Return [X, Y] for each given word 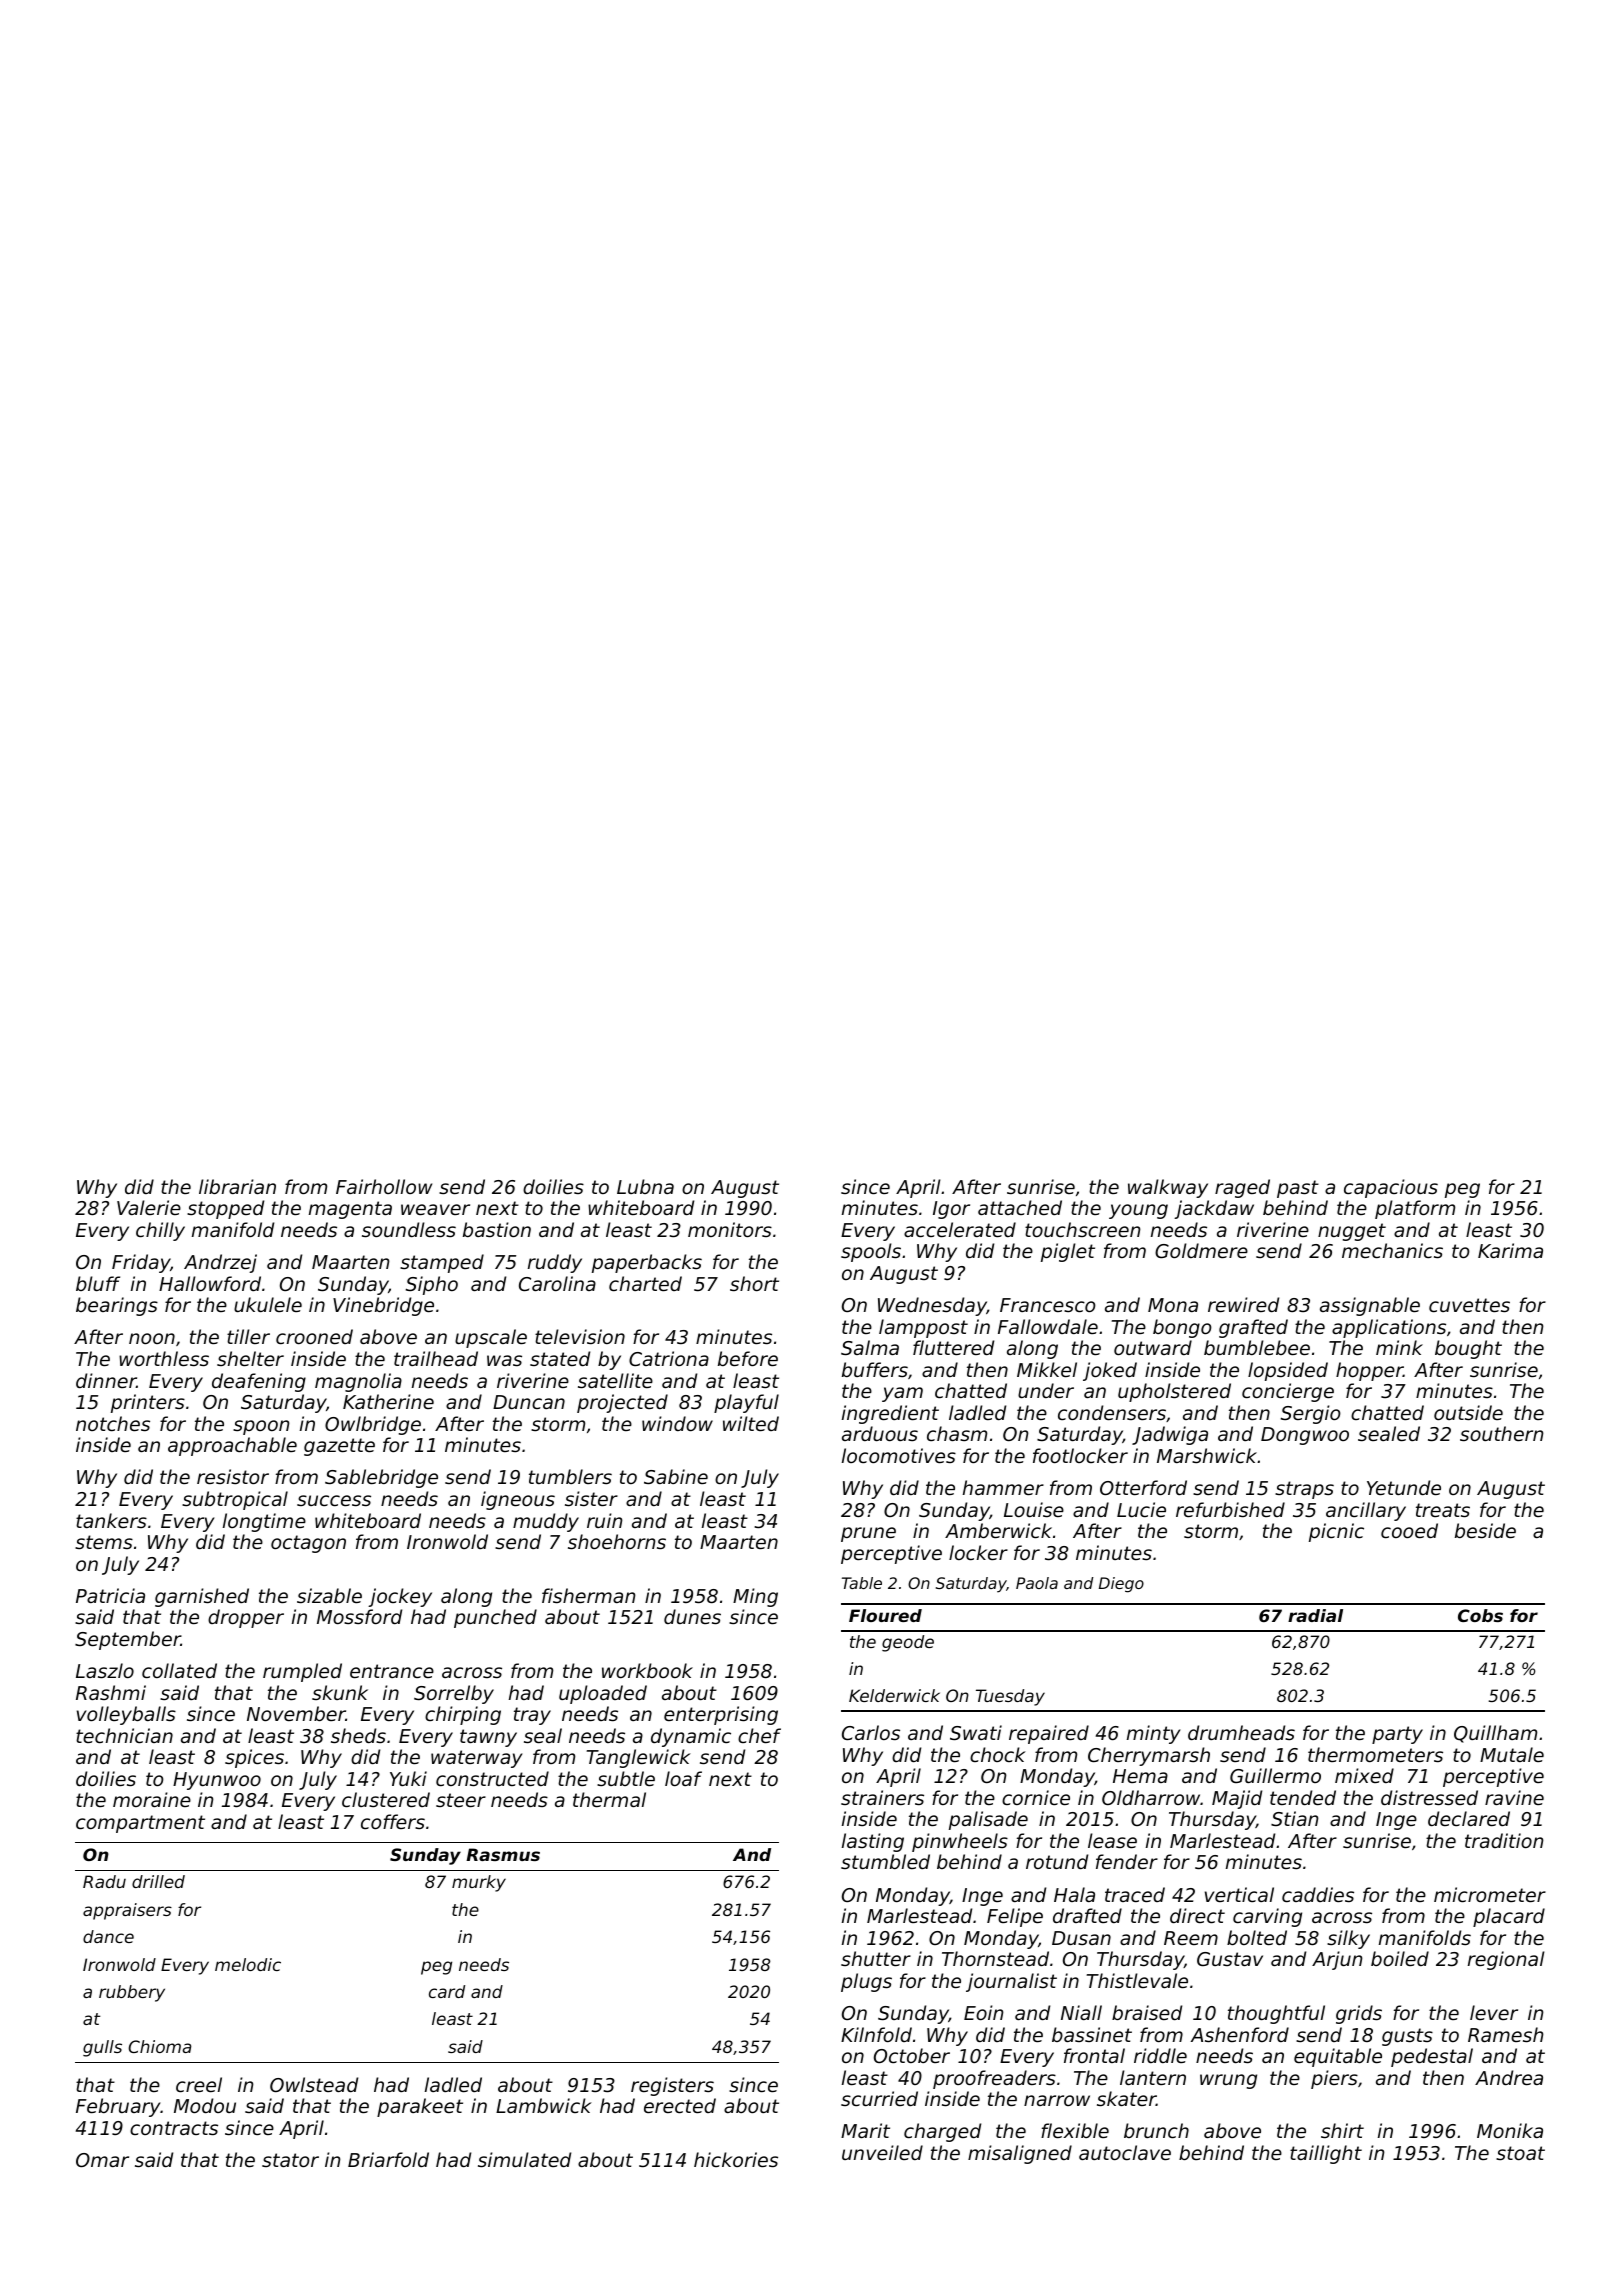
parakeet [420, 2107]
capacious [1391, 1188]
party [1397, 1735]
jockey [400, 1597]
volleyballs [126, 1715]
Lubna [645, 1186]
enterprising [721, 1715]
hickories [736, 2159]
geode [908, 1643]
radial [1315, 1615]
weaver [435, 1209]
